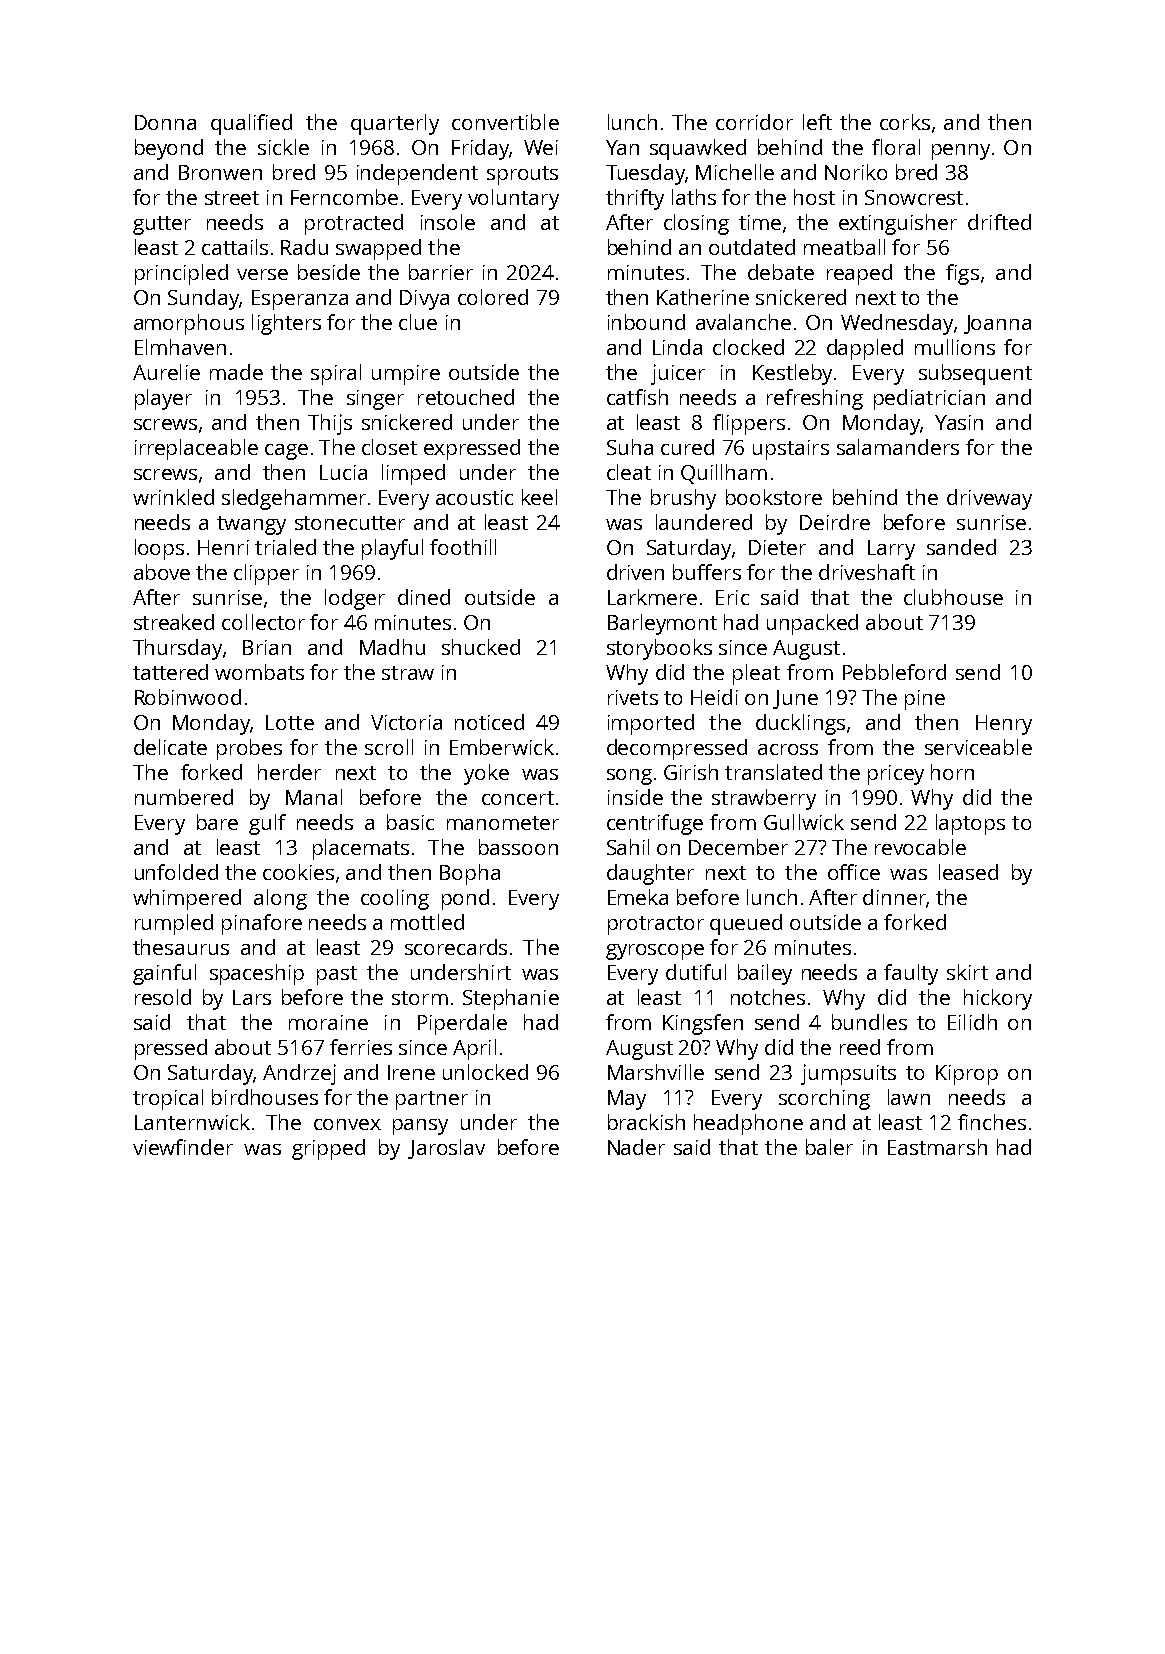  What do you see at coordinates (635, 572) in the screenshot?
I see `driven` at bounding box center [635, 572].
